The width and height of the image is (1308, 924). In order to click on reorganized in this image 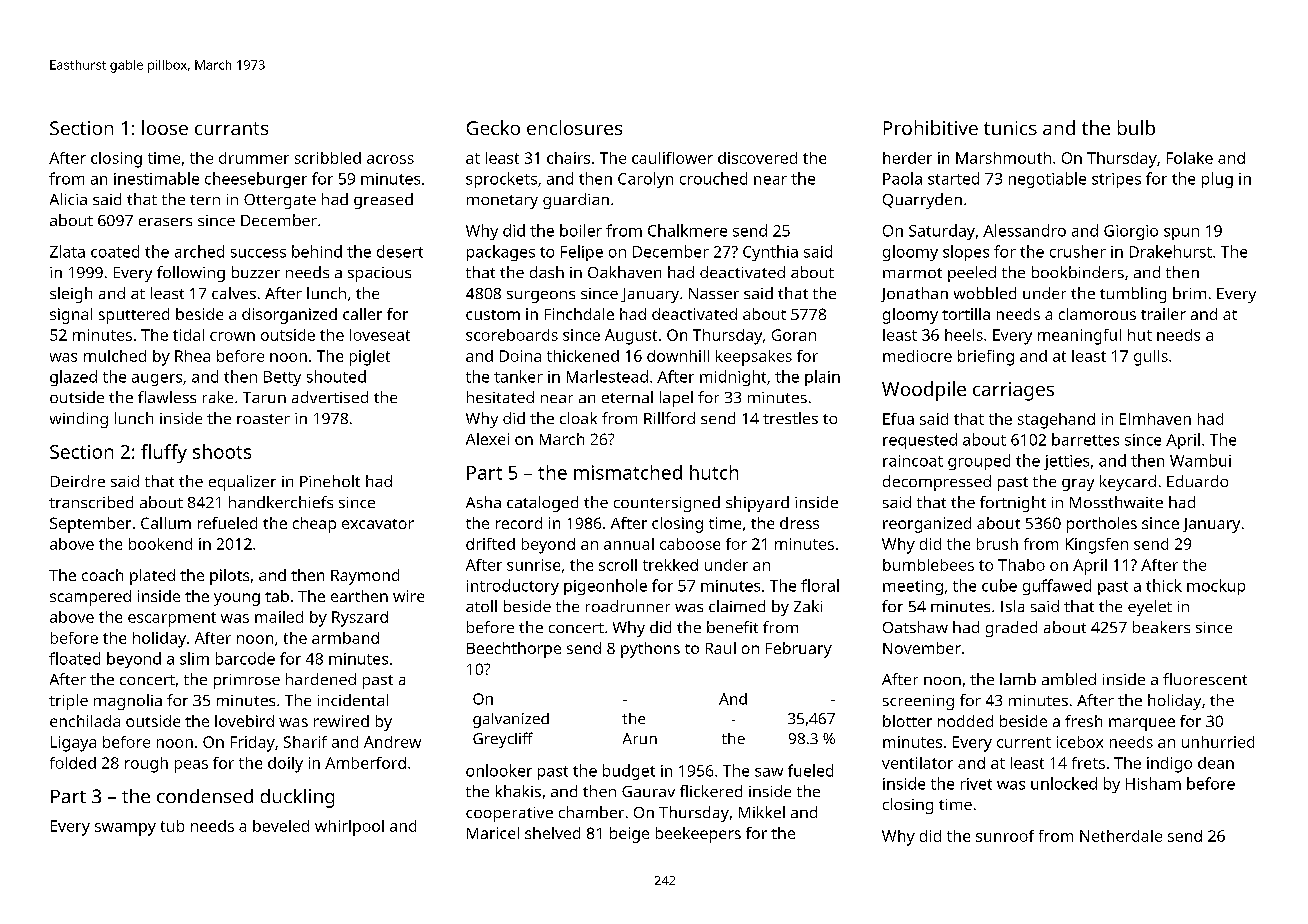, I will do `click(927, 525)`.
